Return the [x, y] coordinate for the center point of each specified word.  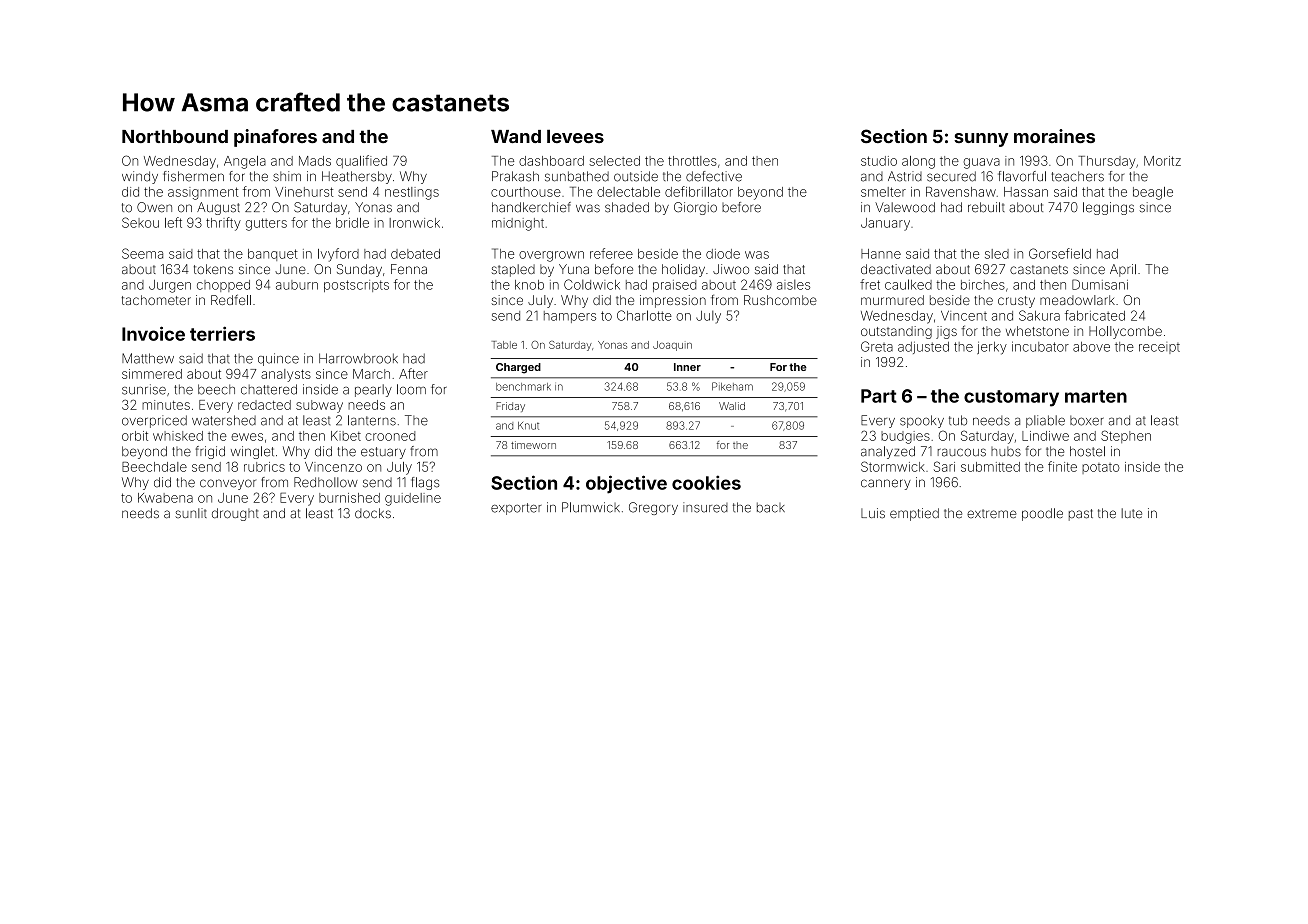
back [771, 507]
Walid [732, 406]
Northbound [175, 136]
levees [575, 136]
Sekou [140, 222]
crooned [390, 436]
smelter [883, 192]
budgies [905, 437]
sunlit [191, 513]
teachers [1077, 176]
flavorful [1022, 176]
